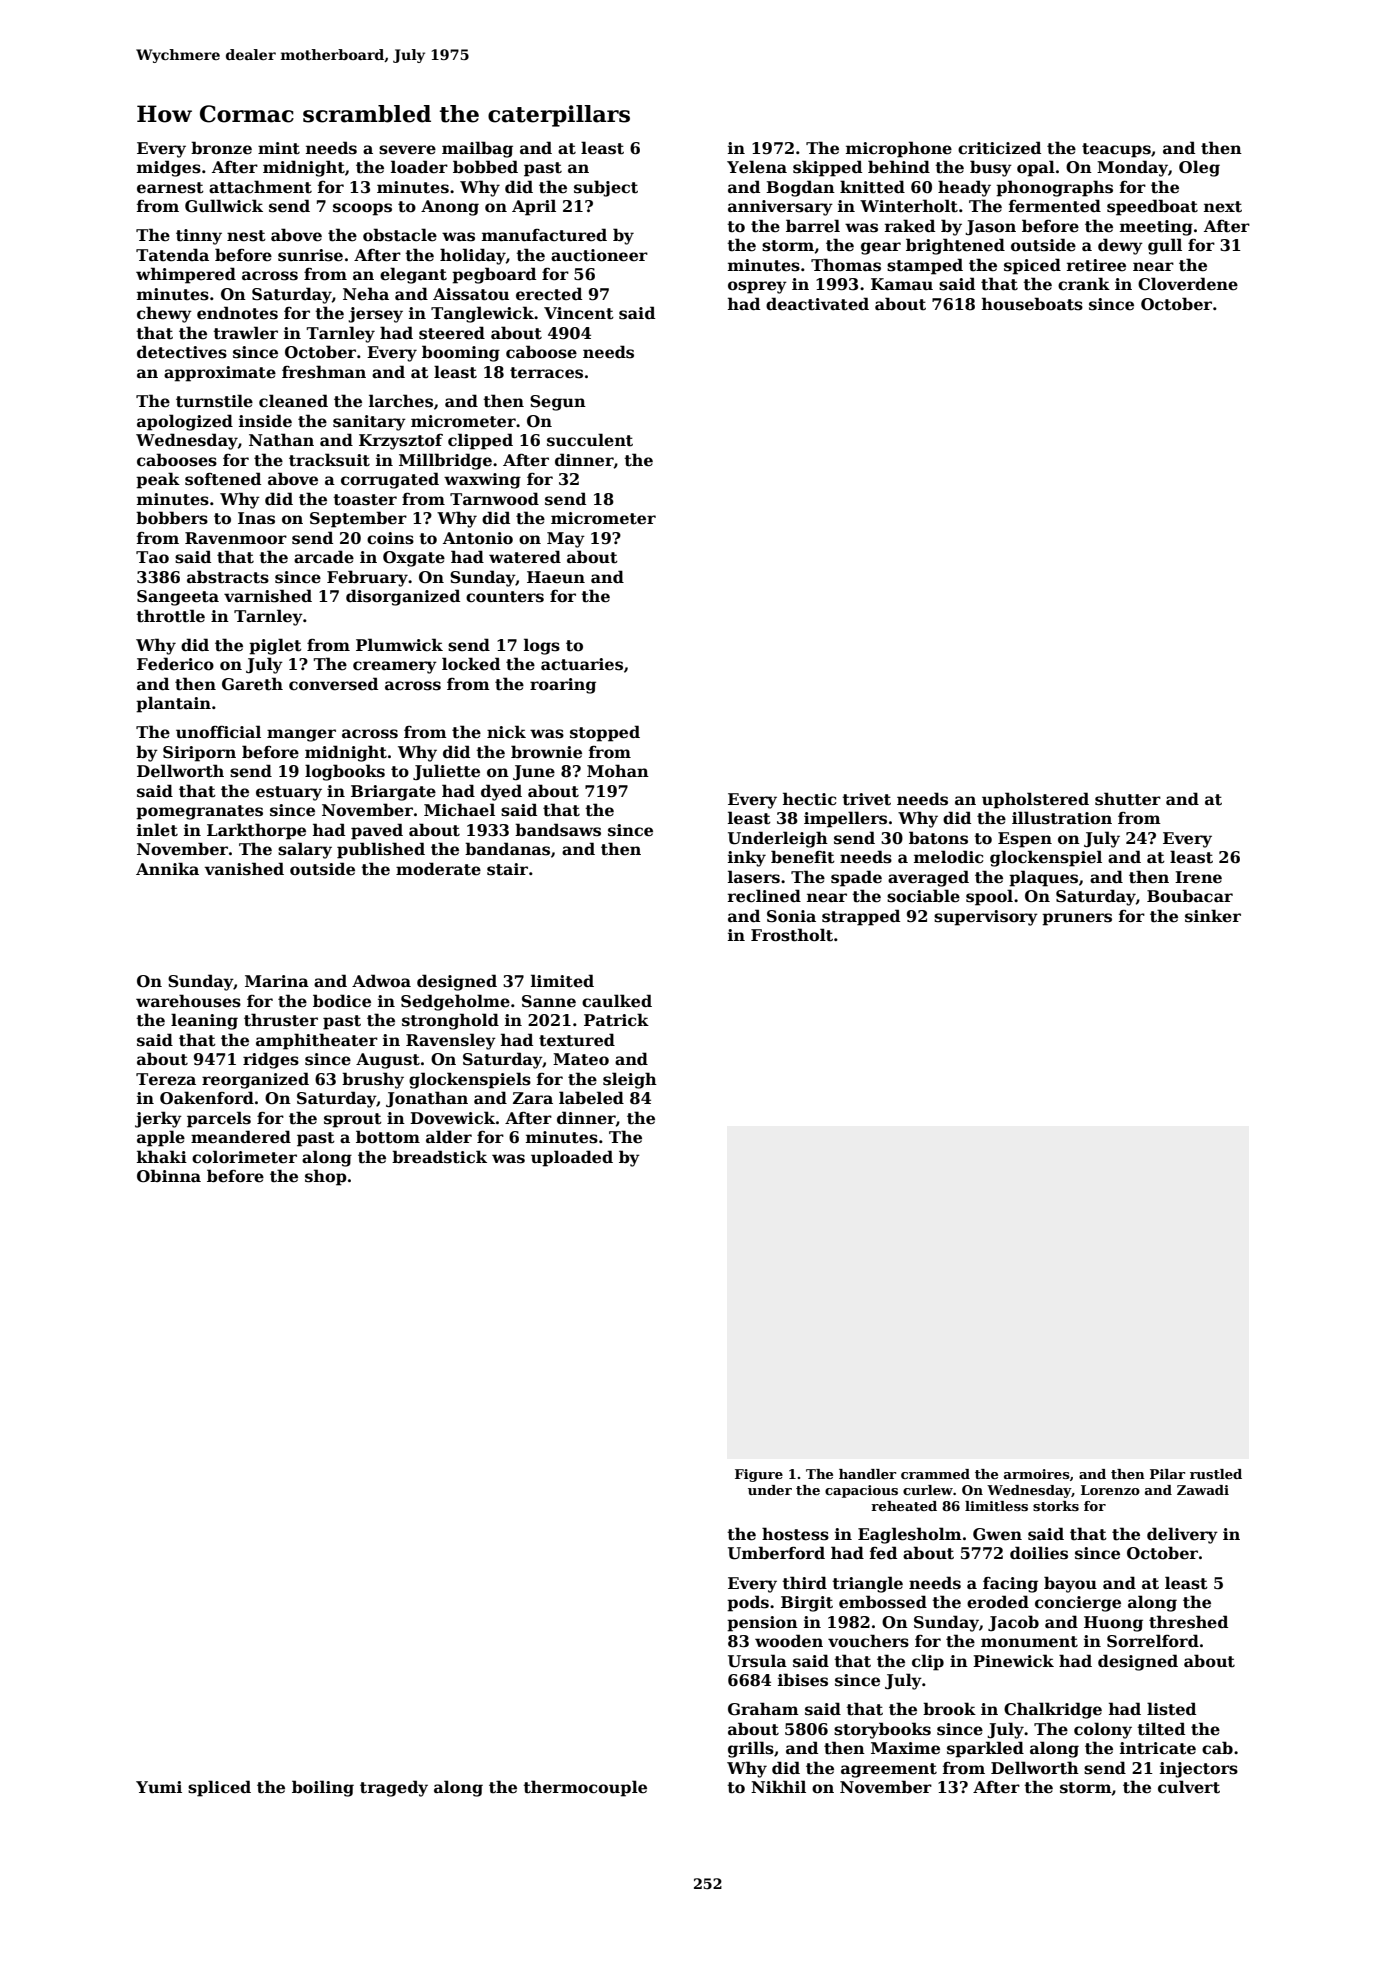 The height and width of the screenshot is (1969, 1386). What do you see at coordinates (1223, 207) in the screenshot?
I see `next` at bounding box center [1223, 207].
